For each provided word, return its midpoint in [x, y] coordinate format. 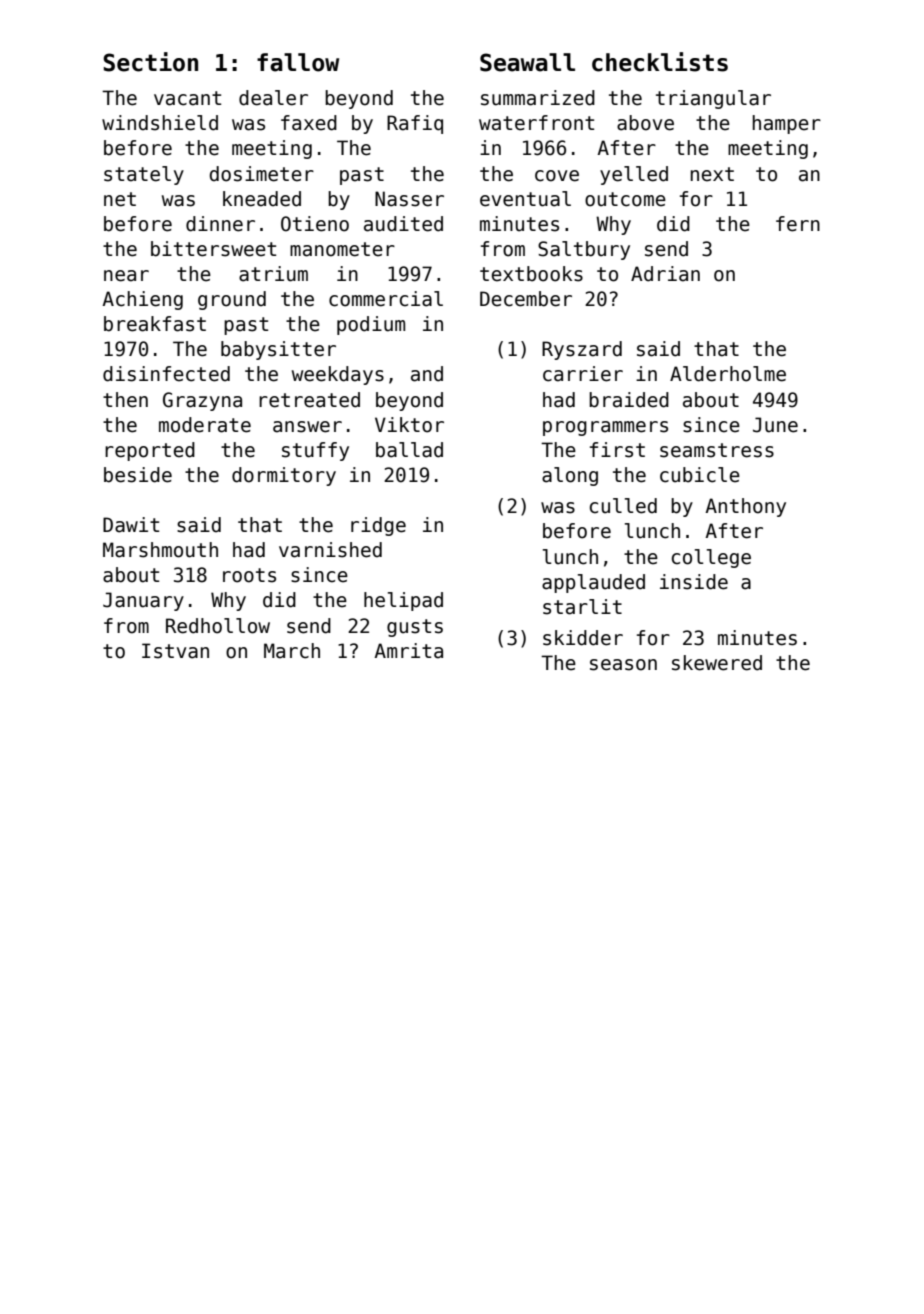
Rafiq [415, 124]
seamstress [717, 450]
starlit [582, 607]
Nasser [409, 199]
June [775, 425]
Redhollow [218, 626]
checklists [660, 62]
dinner [220, 224]
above [645, 123]
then [125, 400]
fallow [298, 62]
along [570, 476]
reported [150, 451]
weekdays [338, 375]
